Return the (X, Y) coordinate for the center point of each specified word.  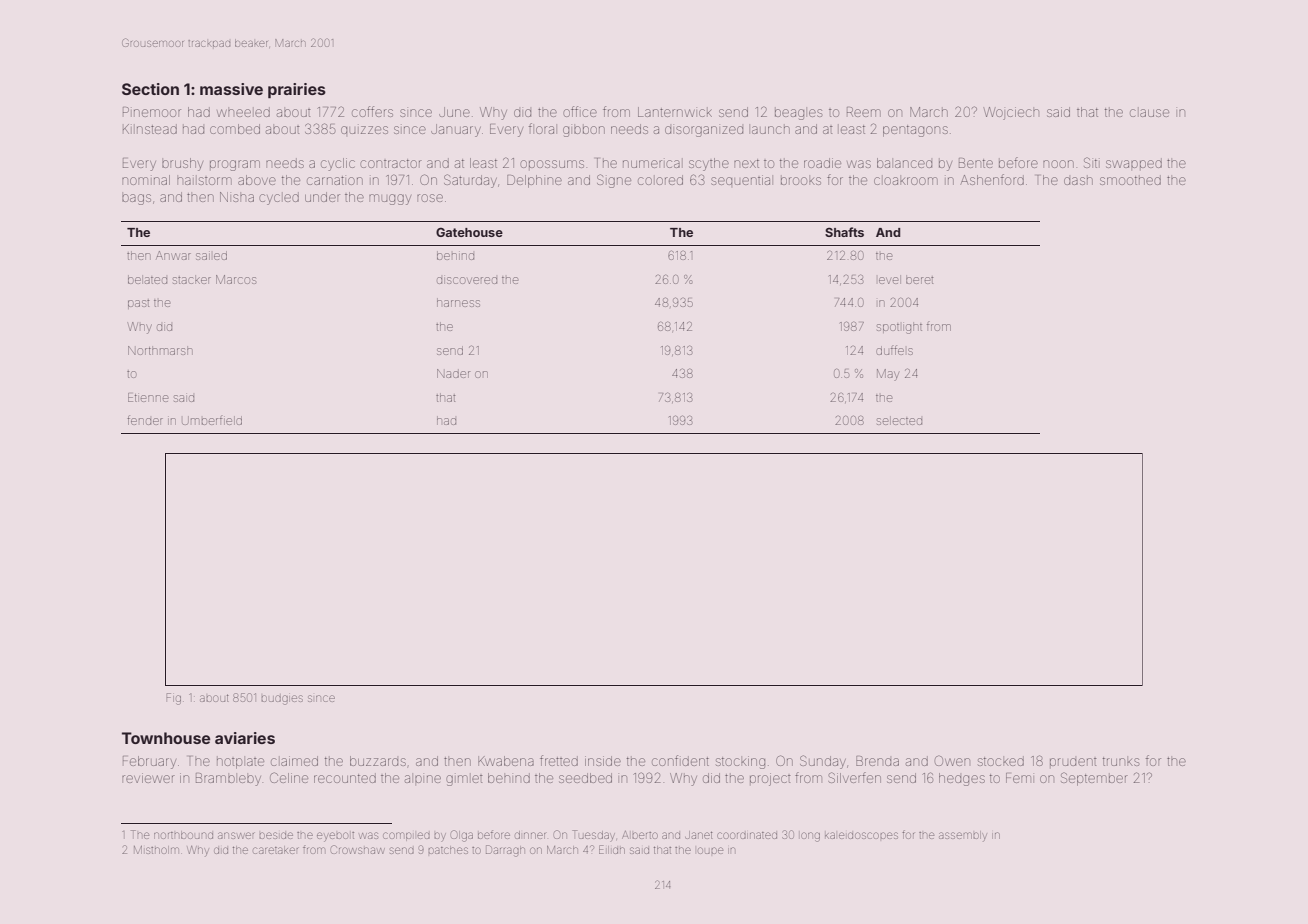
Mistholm (156, 850)
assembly (963, 836)
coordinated (747, 835)
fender (145, 420)
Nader (453, 373)
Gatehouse (469, 232)
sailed (211, 255)
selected (899, 420)
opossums (552, 164)
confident (680, 760)
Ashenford (992, 179)
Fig (173, 699)
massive (231, 89)
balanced (904, 163)
